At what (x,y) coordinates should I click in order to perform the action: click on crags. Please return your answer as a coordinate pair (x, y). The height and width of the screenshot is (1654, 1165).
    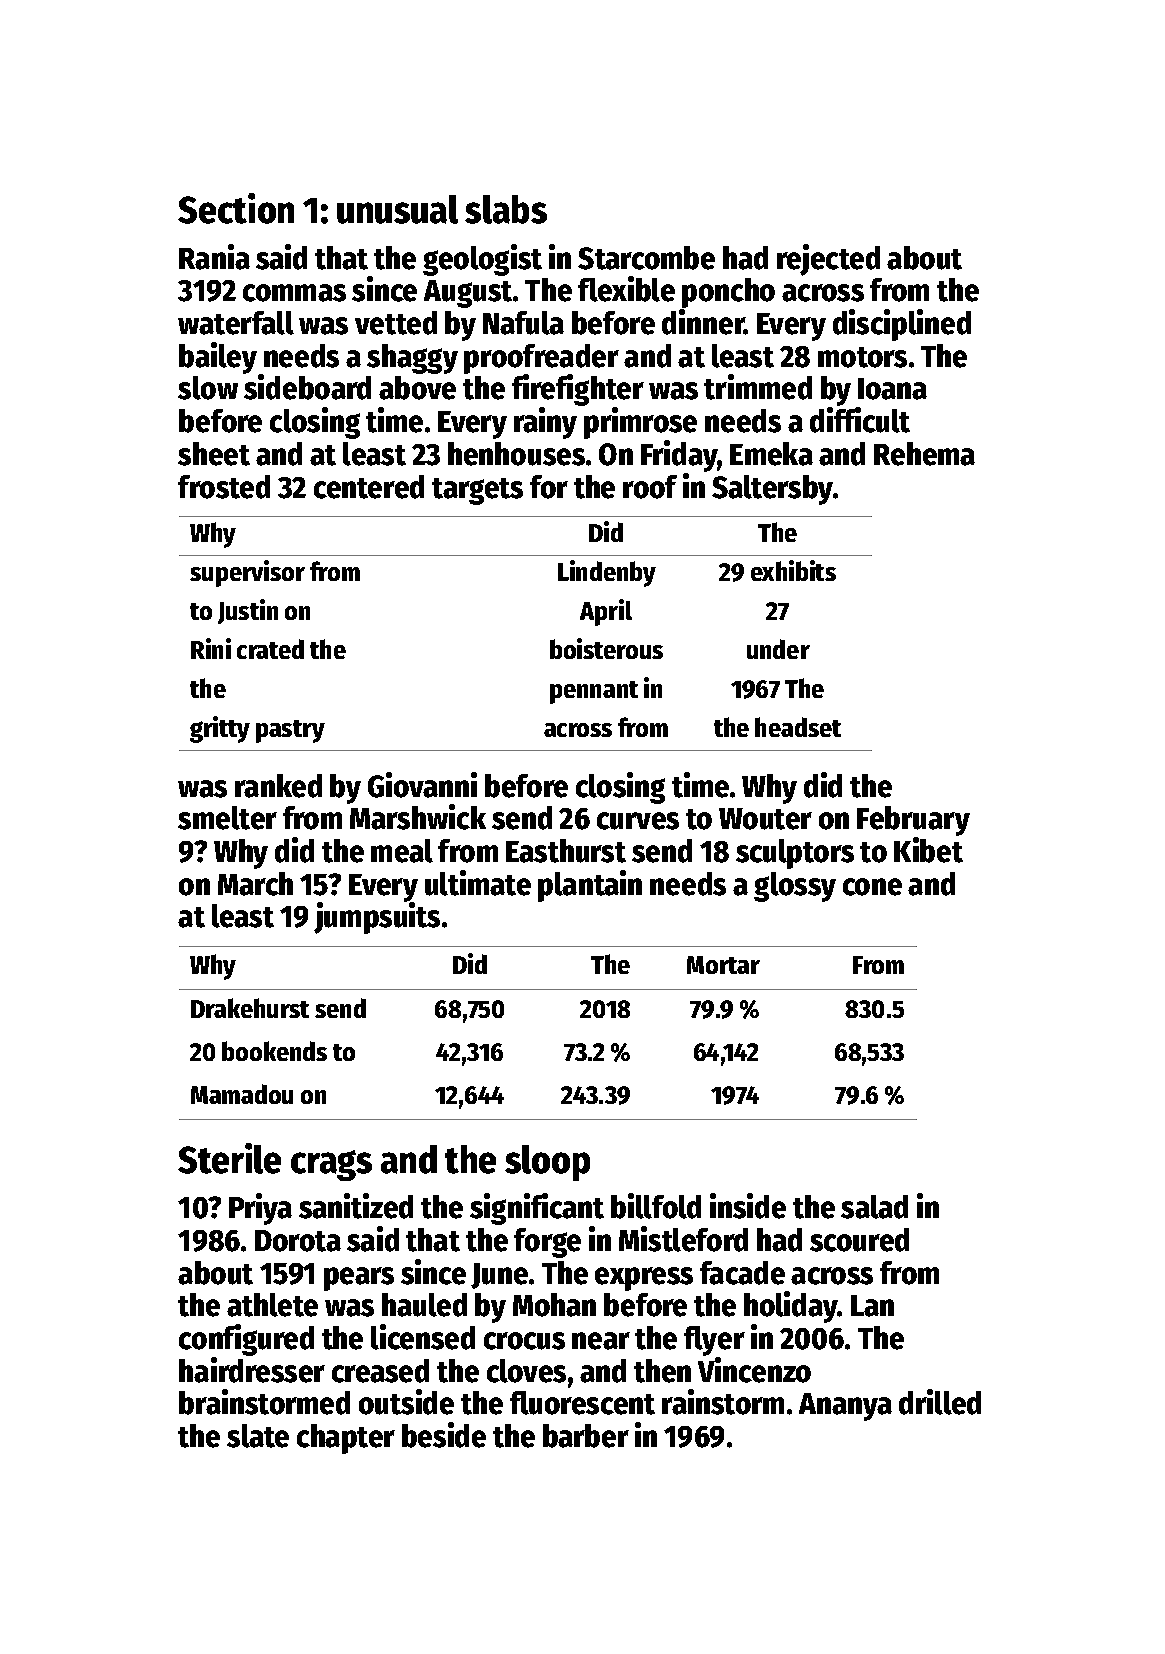
    Looking at the image, I should click on (331, 1165).
